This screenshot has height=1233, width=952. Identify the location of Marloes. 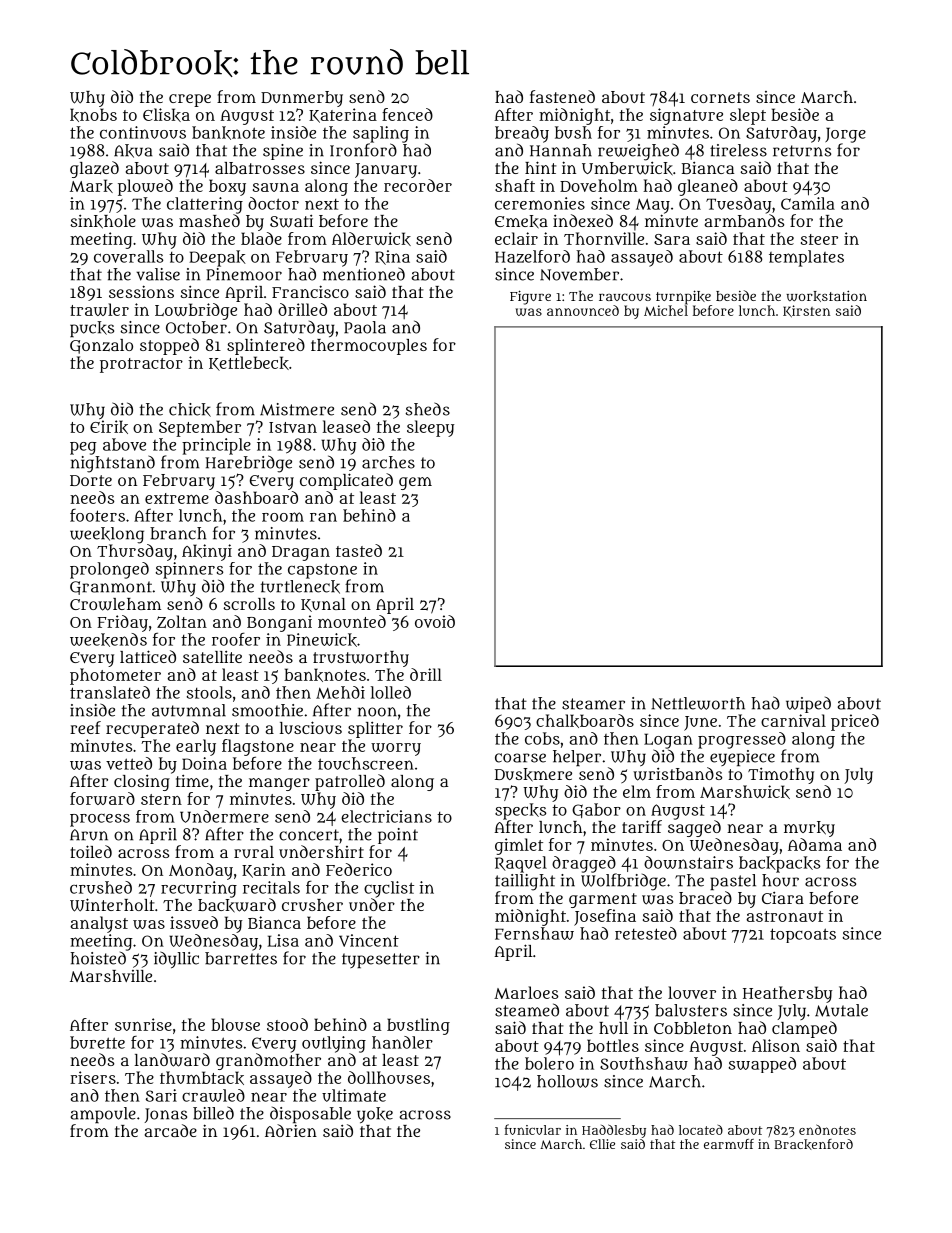
(526, 992).
